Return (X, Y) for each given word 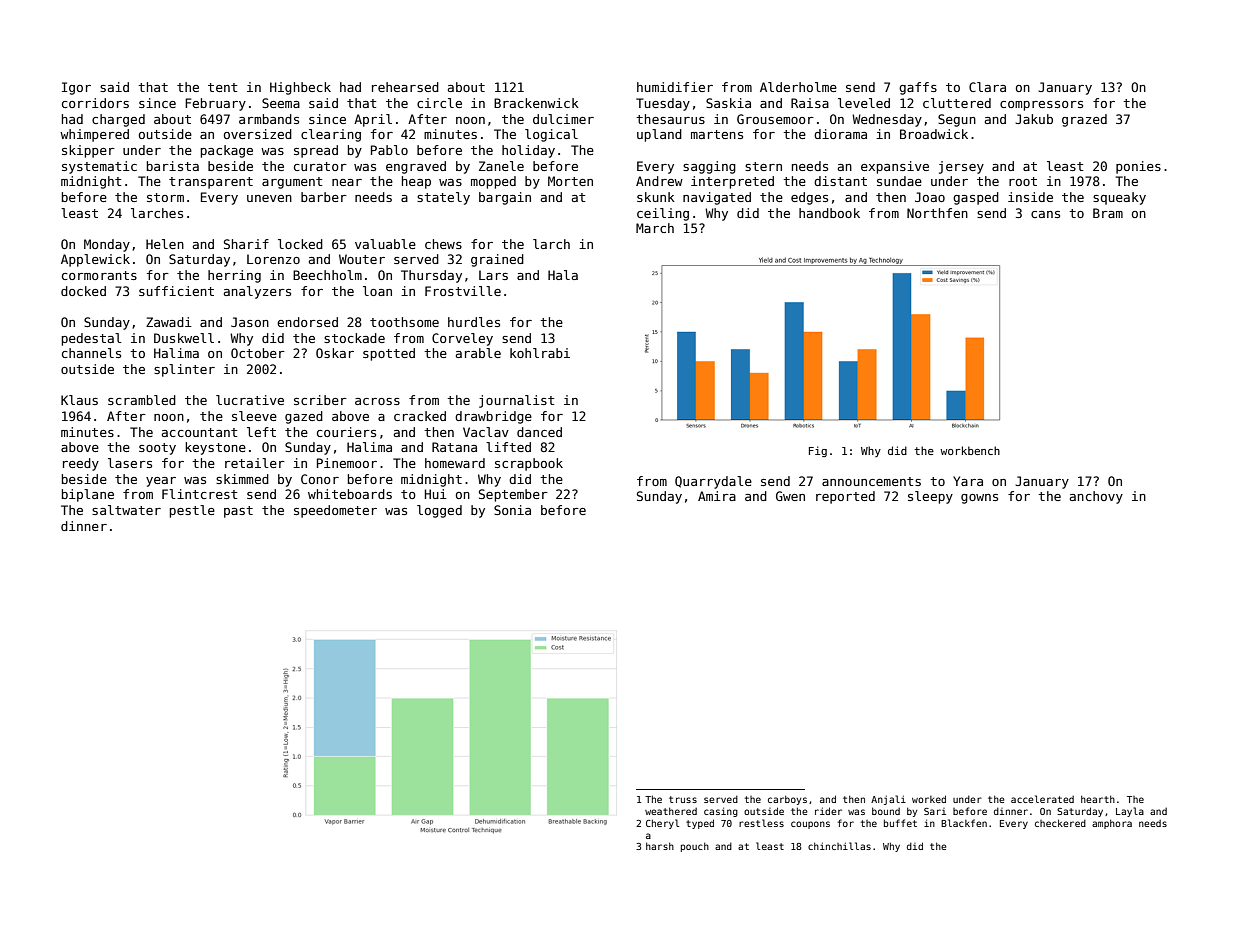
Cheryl (662, 824)
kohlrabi (540, 353)
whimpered (94, 135)
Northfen (937, 213)
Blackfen (964, 823)
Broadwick (934, 134)
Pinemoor (347, 463)
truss (683, 799)
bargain (505, 198)
